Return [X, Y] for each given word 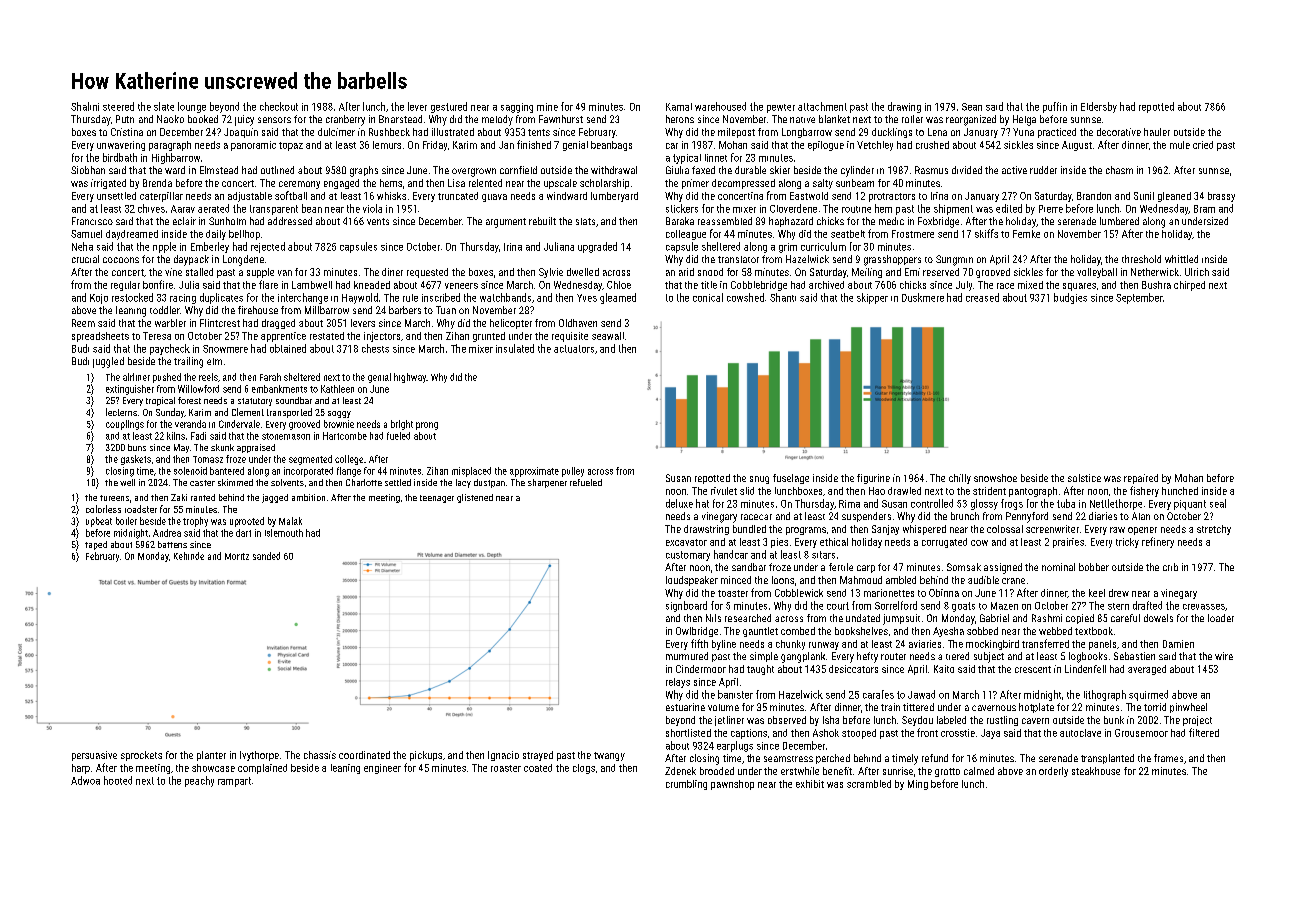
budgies [1070, 298]
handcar [731, 554]
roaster [506, 768]
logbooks [1088, 657]
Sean [972, 107]
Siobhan [88, 170]
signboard [686, 606]
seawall [608, 336]
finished [534, 144]
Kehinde [189, 556]
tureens [114, 498]
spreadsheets [100, 337]
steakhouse [1096, 771]
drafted [1147, 605]
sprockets [141, 756]
